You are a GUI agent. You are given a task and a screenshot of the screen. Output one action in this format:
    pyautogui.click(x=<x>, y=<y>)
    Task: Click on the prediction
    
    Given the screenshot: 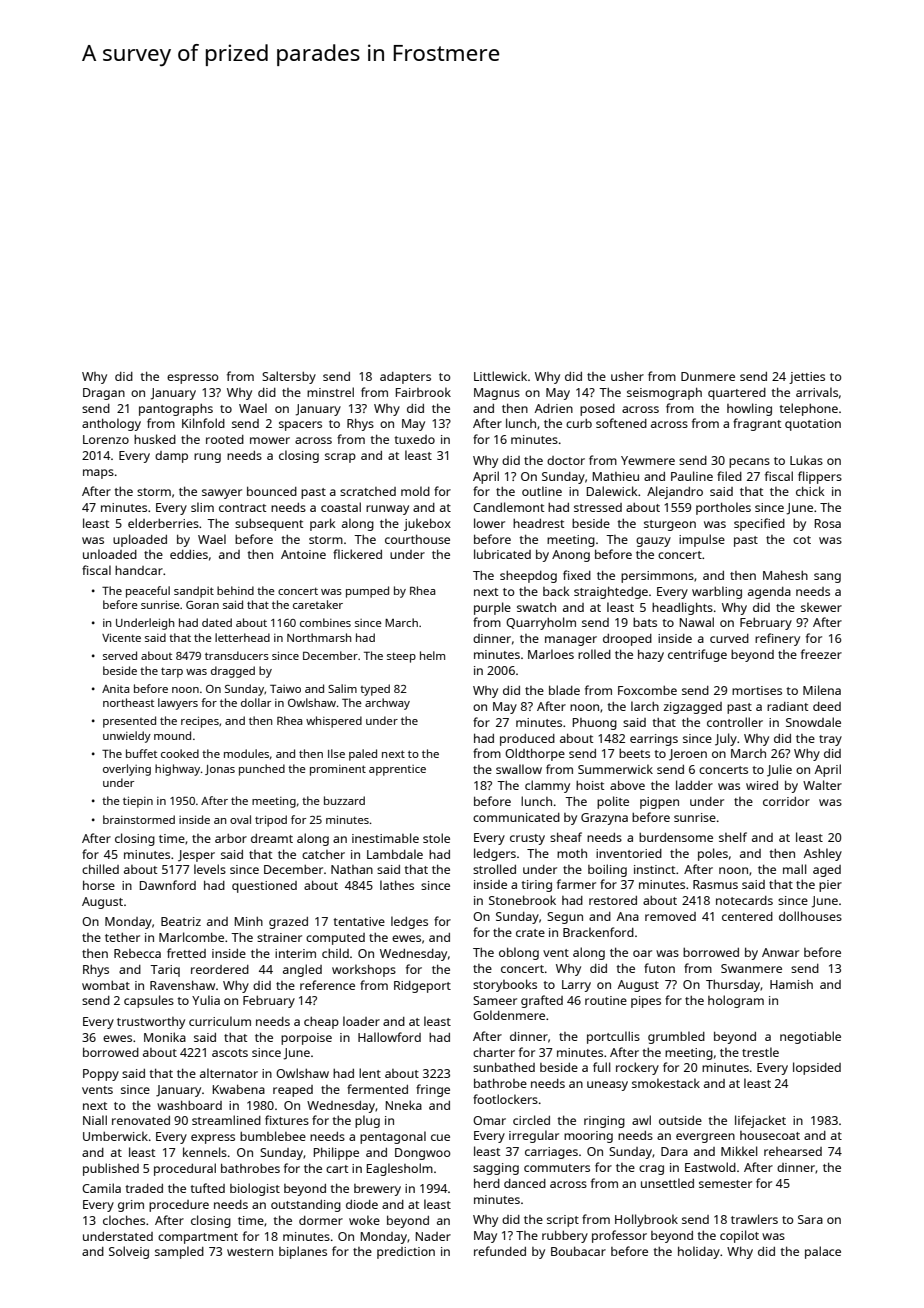 What is the action you would take?
    pyautogui.click(x=406, y=1253)
